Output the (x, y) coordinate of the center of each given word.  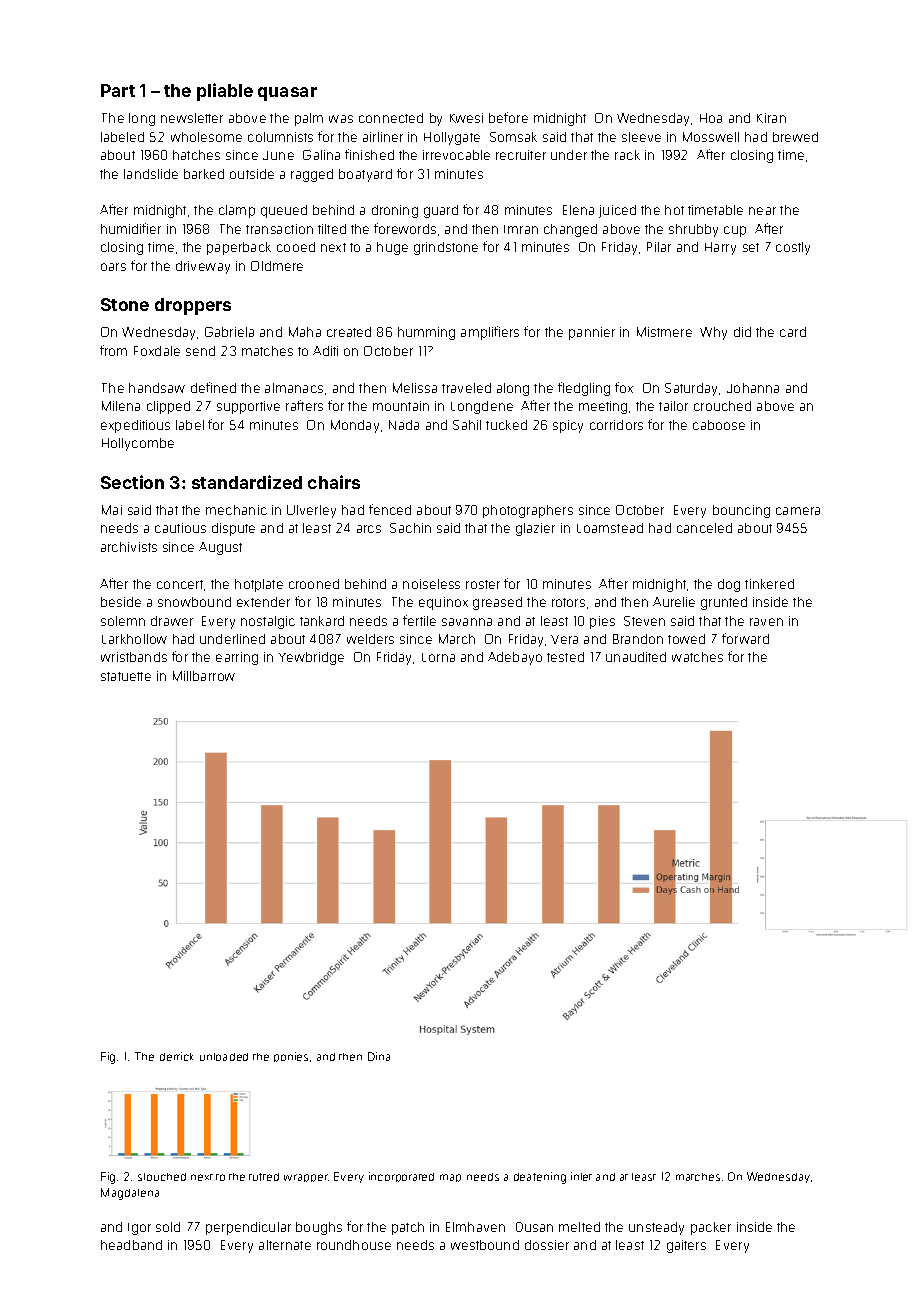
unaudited (636, 657)
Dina (379, 1056)
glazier (535, 529)
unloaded (224, 1057)
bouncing (741, 511)
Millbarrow (204, 676)
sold (168, 1227)
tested (565, 657)
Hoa (711, 118)
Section (132, 482)
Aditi (325, 351)
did (742, 332)
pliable (225, 92)
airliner (383, 137)
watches (697, 657)
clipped (168, 407)
